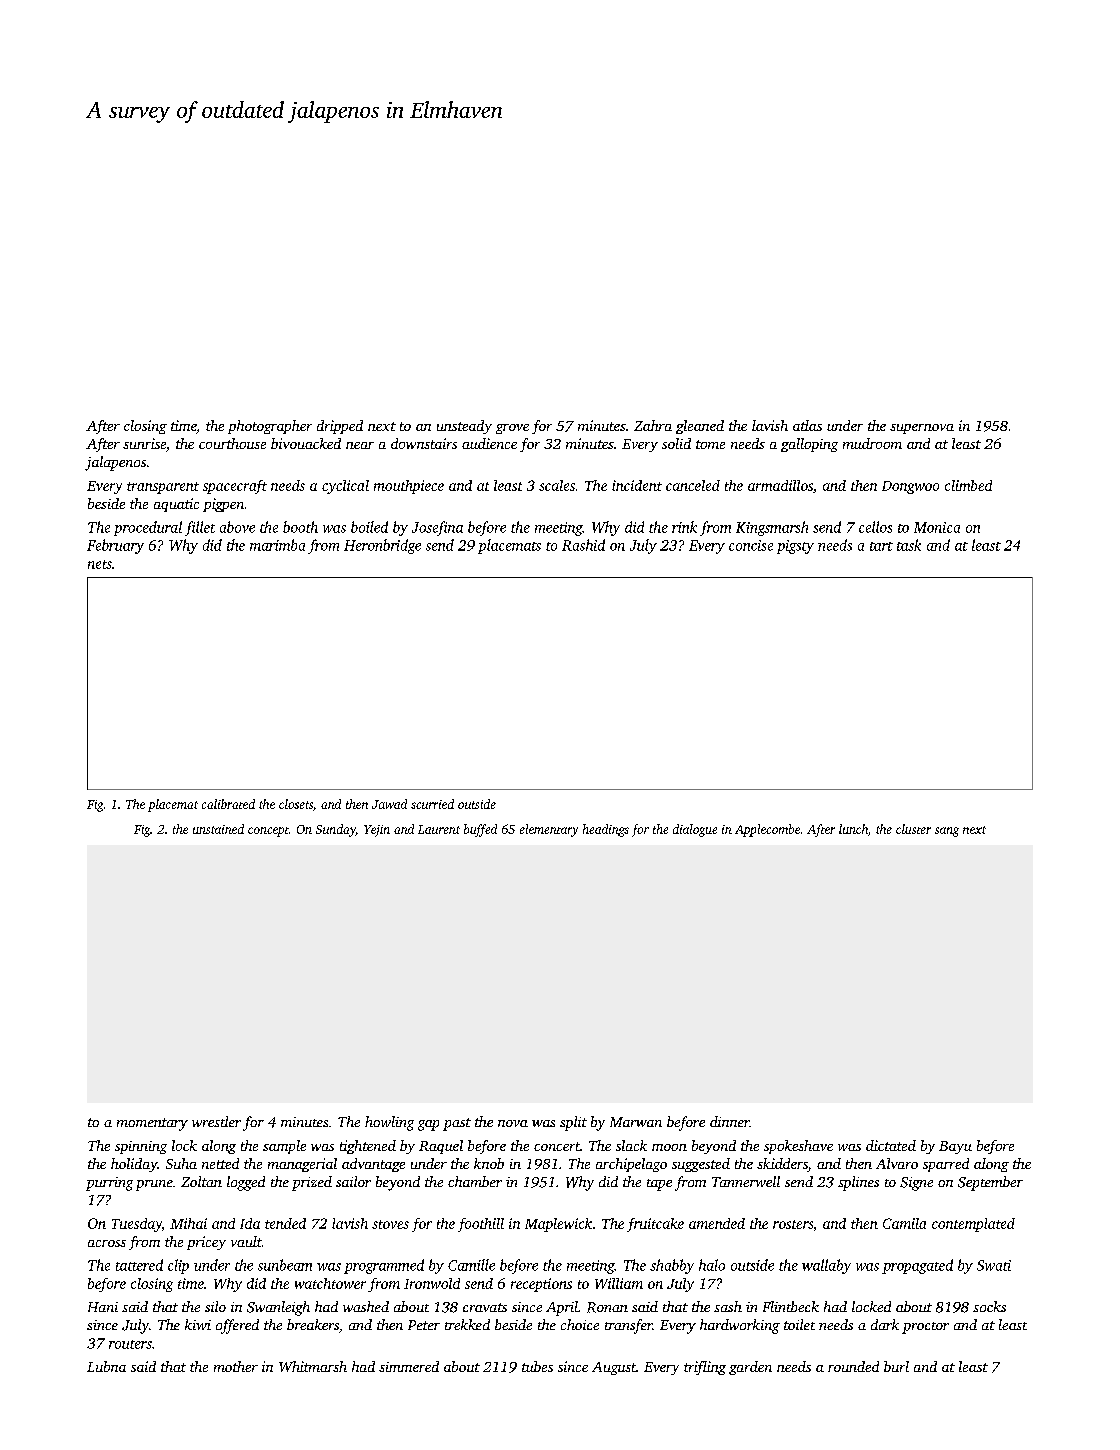  I want to click on Marwan, so click(636, 1122).
